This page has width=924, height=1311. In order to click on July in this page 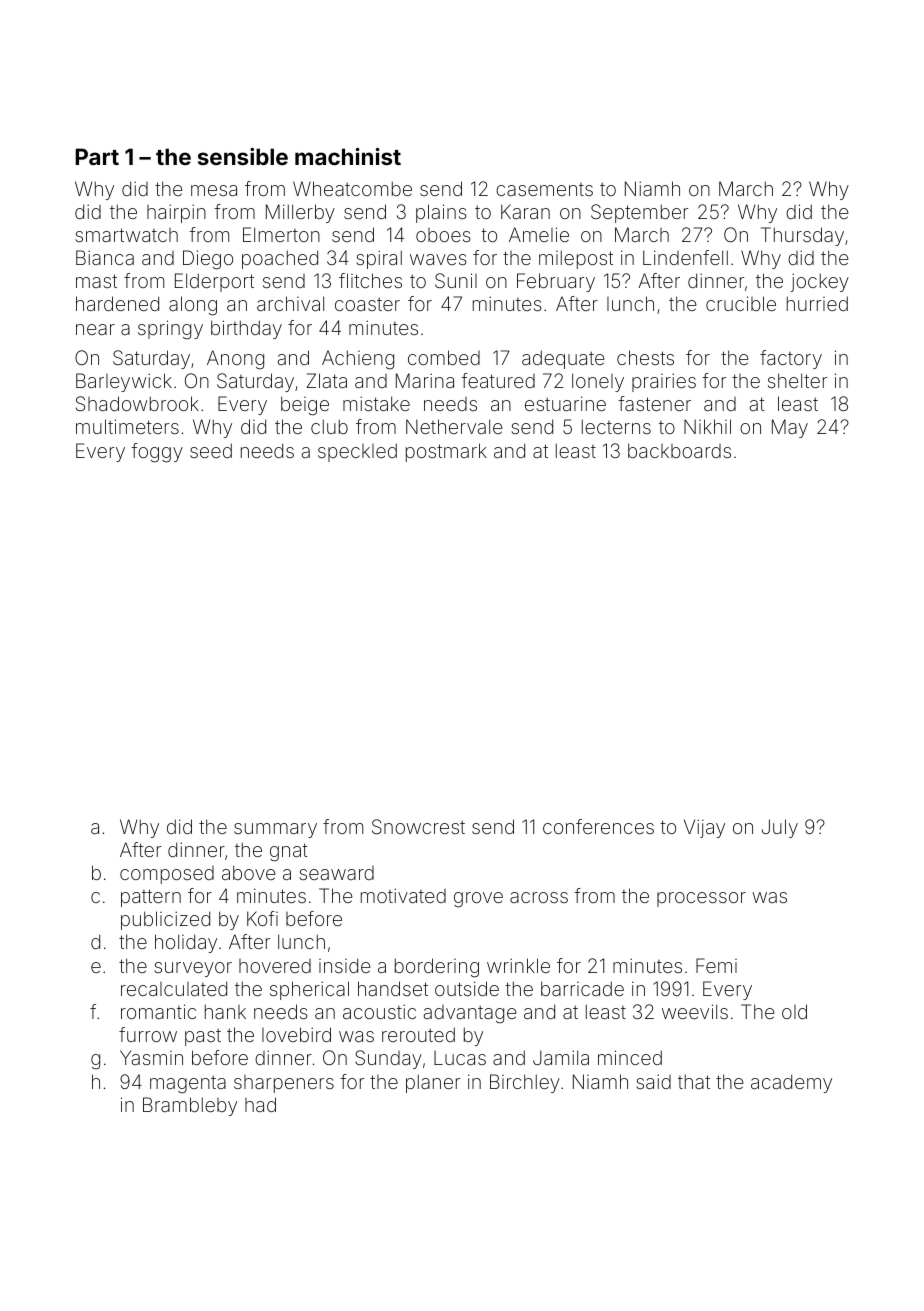, I will do `click(780, 828)`.
